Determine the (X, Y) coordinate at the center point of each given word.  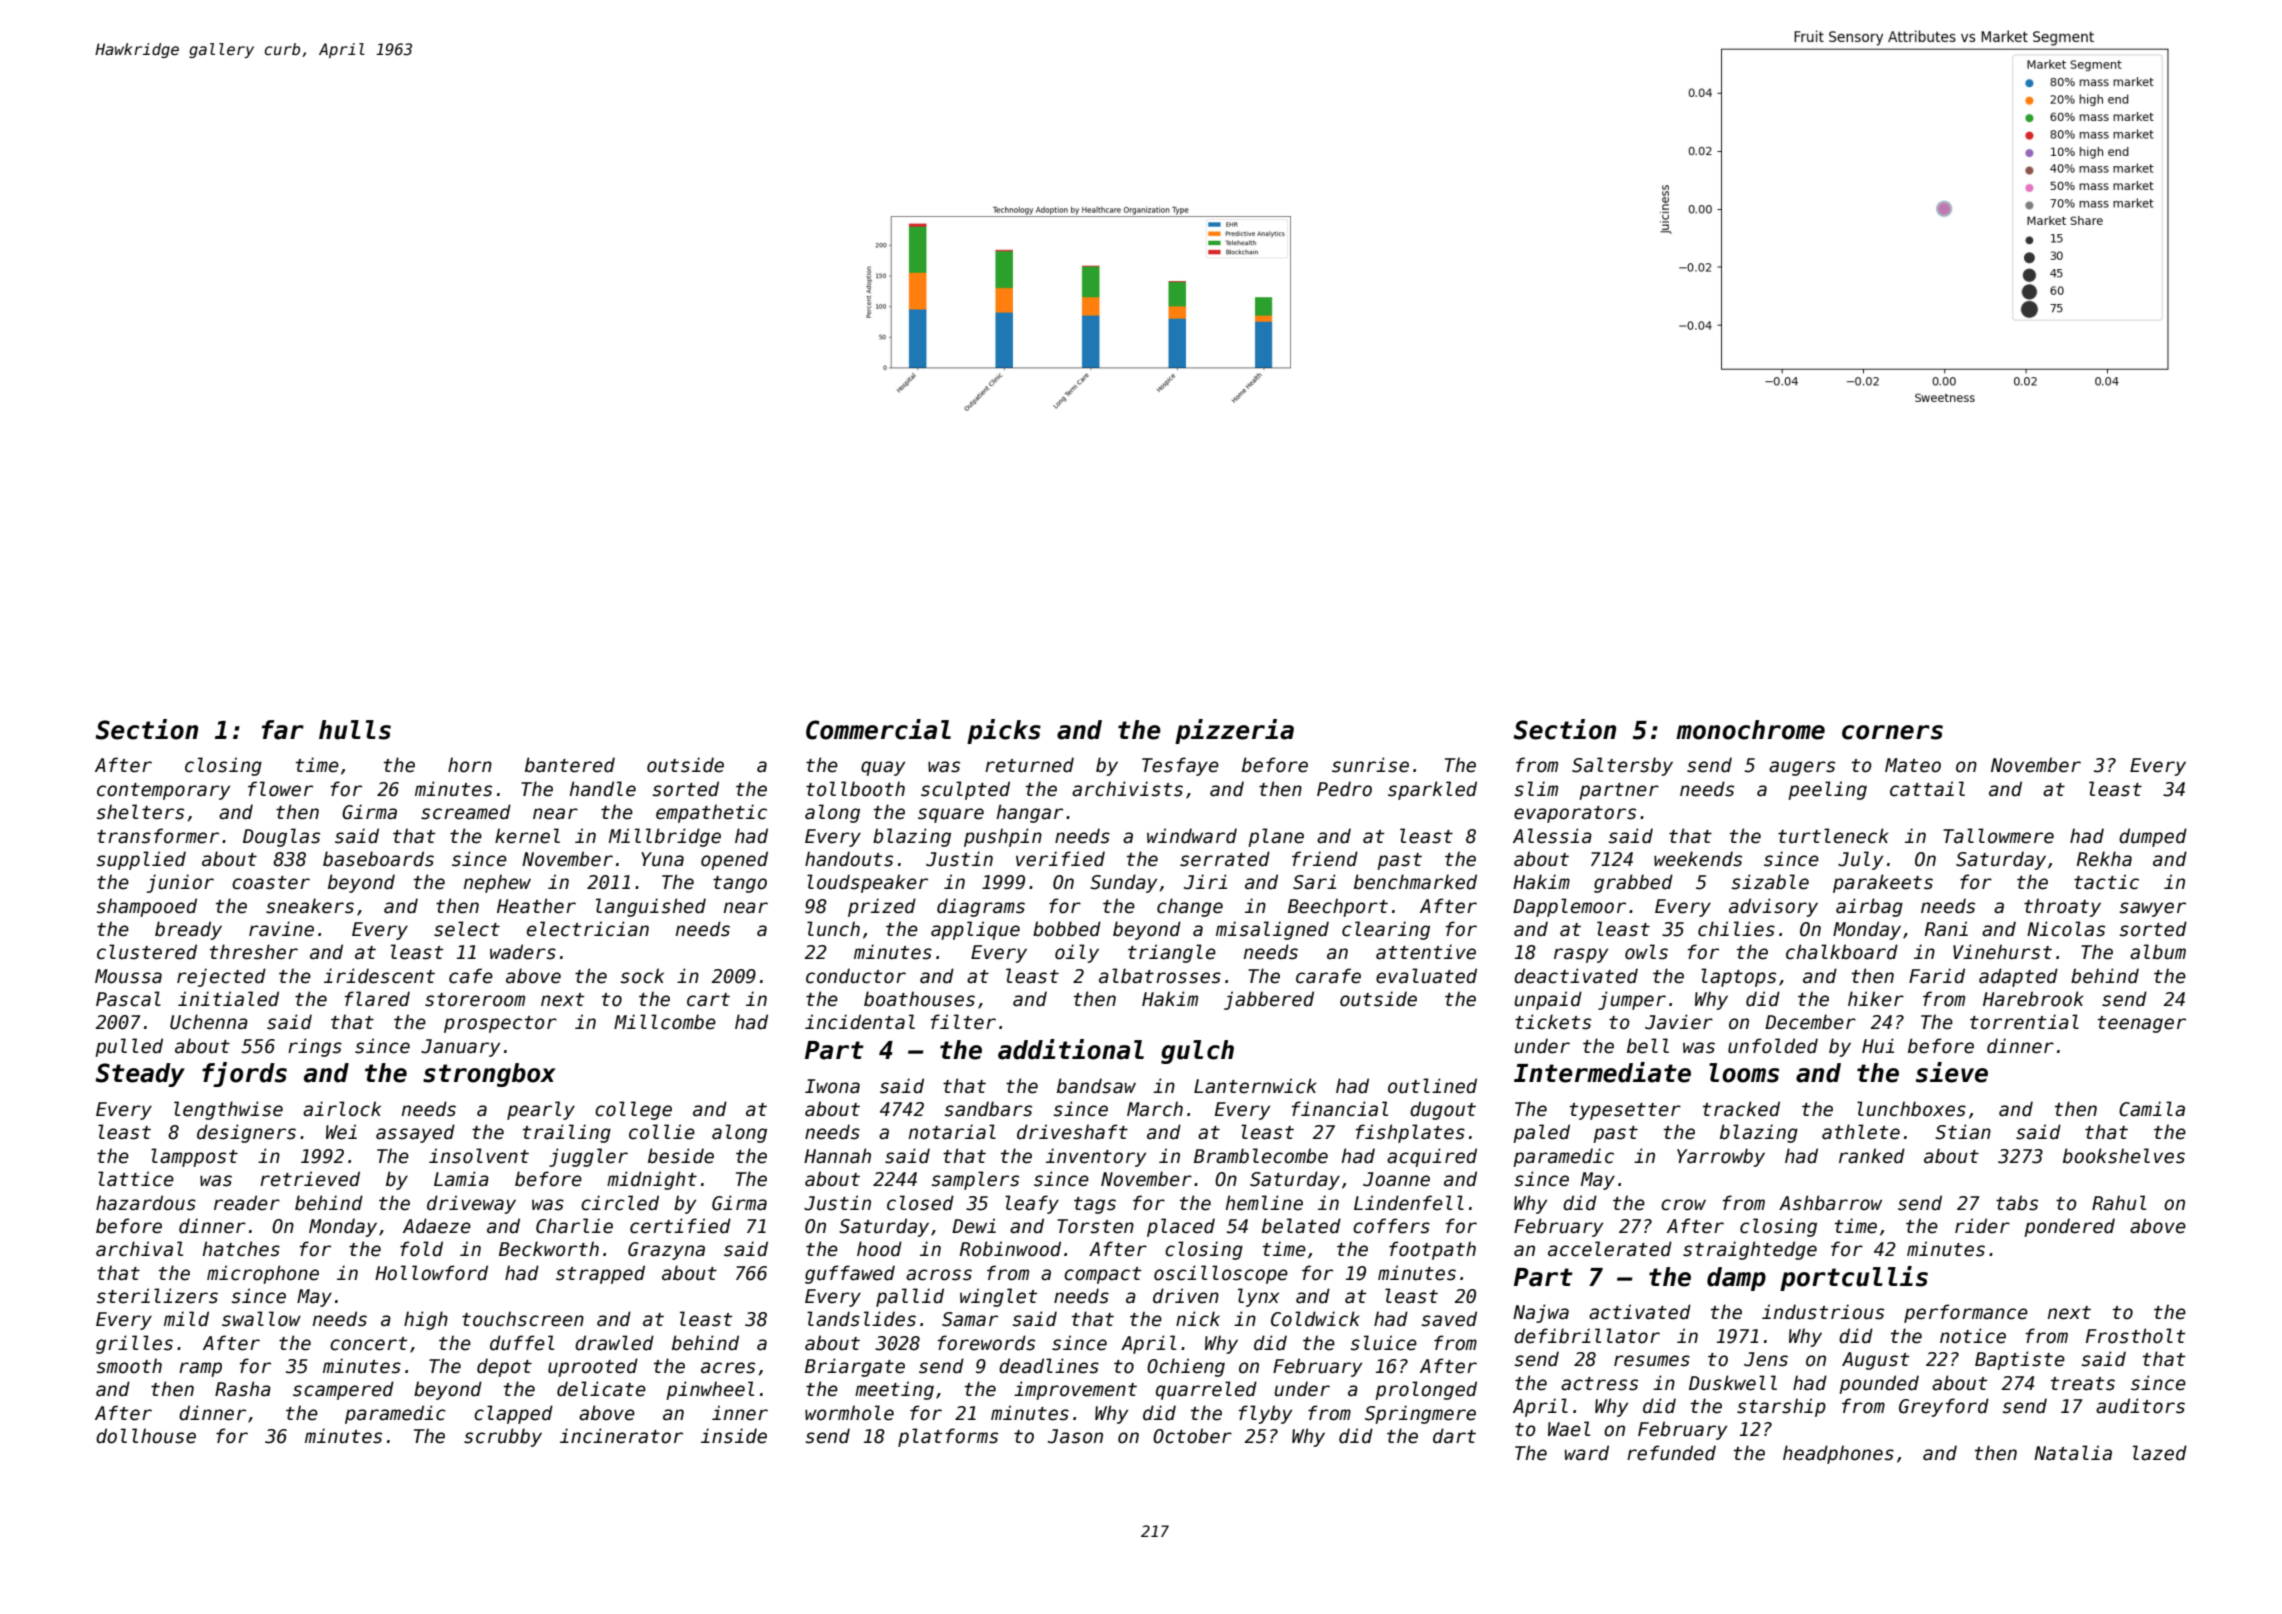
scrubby (503, 1437)
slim (1536, 789)
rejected (221, 977)
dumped (2153, 837)
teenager (2142, 1024)
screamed (466, 812)
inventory (1096, 1157)
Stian (1963, 1132)
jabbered (1269, 1000)
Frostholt (2135, 1336)
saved (1449, 1319)
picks (1004, 731)
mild (186, 1319)
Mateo (1913, 765)
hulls (355, 730)
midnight (652, 1180)
